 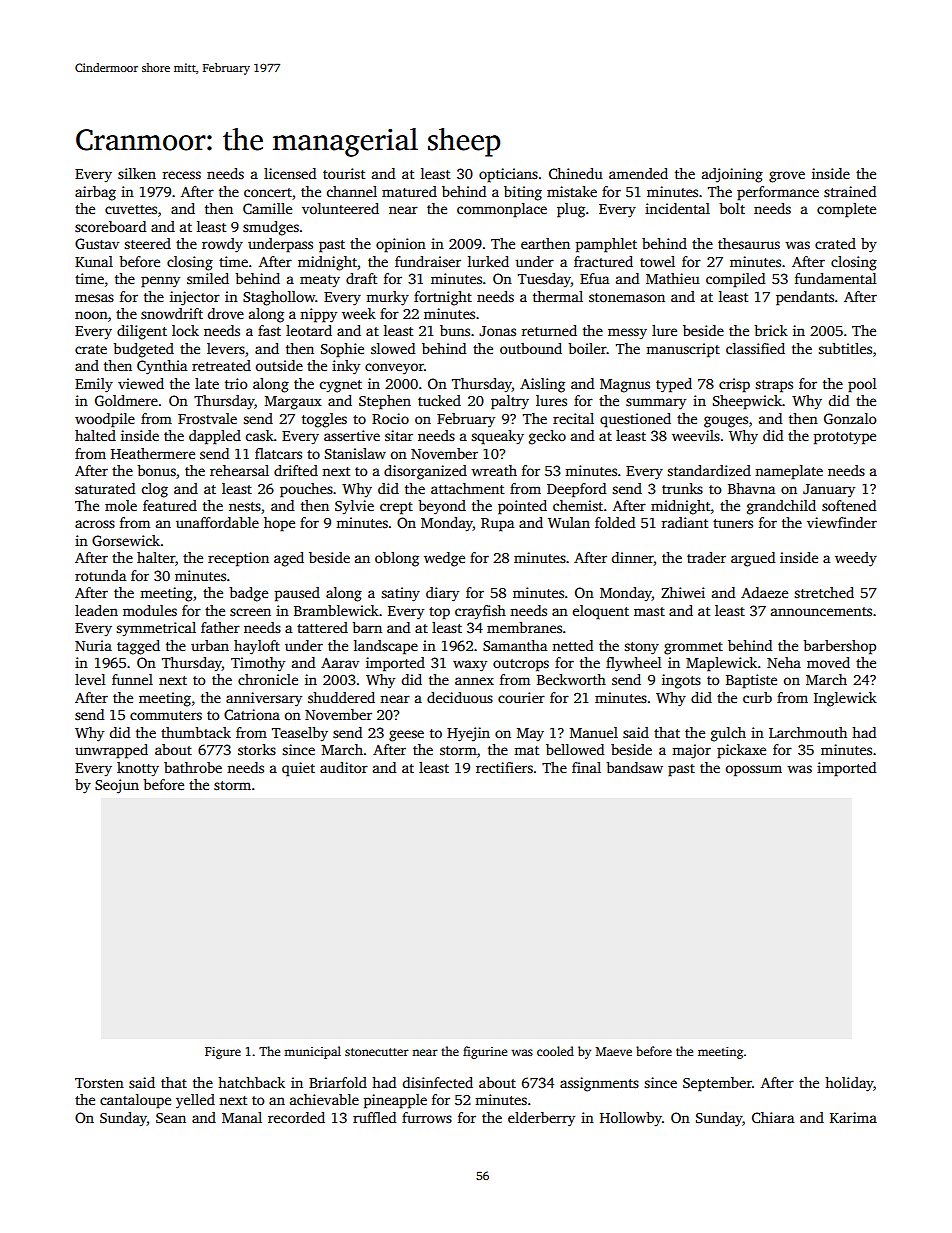 What do you see at coordinates (541, 1119) in the page?
I see `elderberry` at bounding box center [541, 1119].
